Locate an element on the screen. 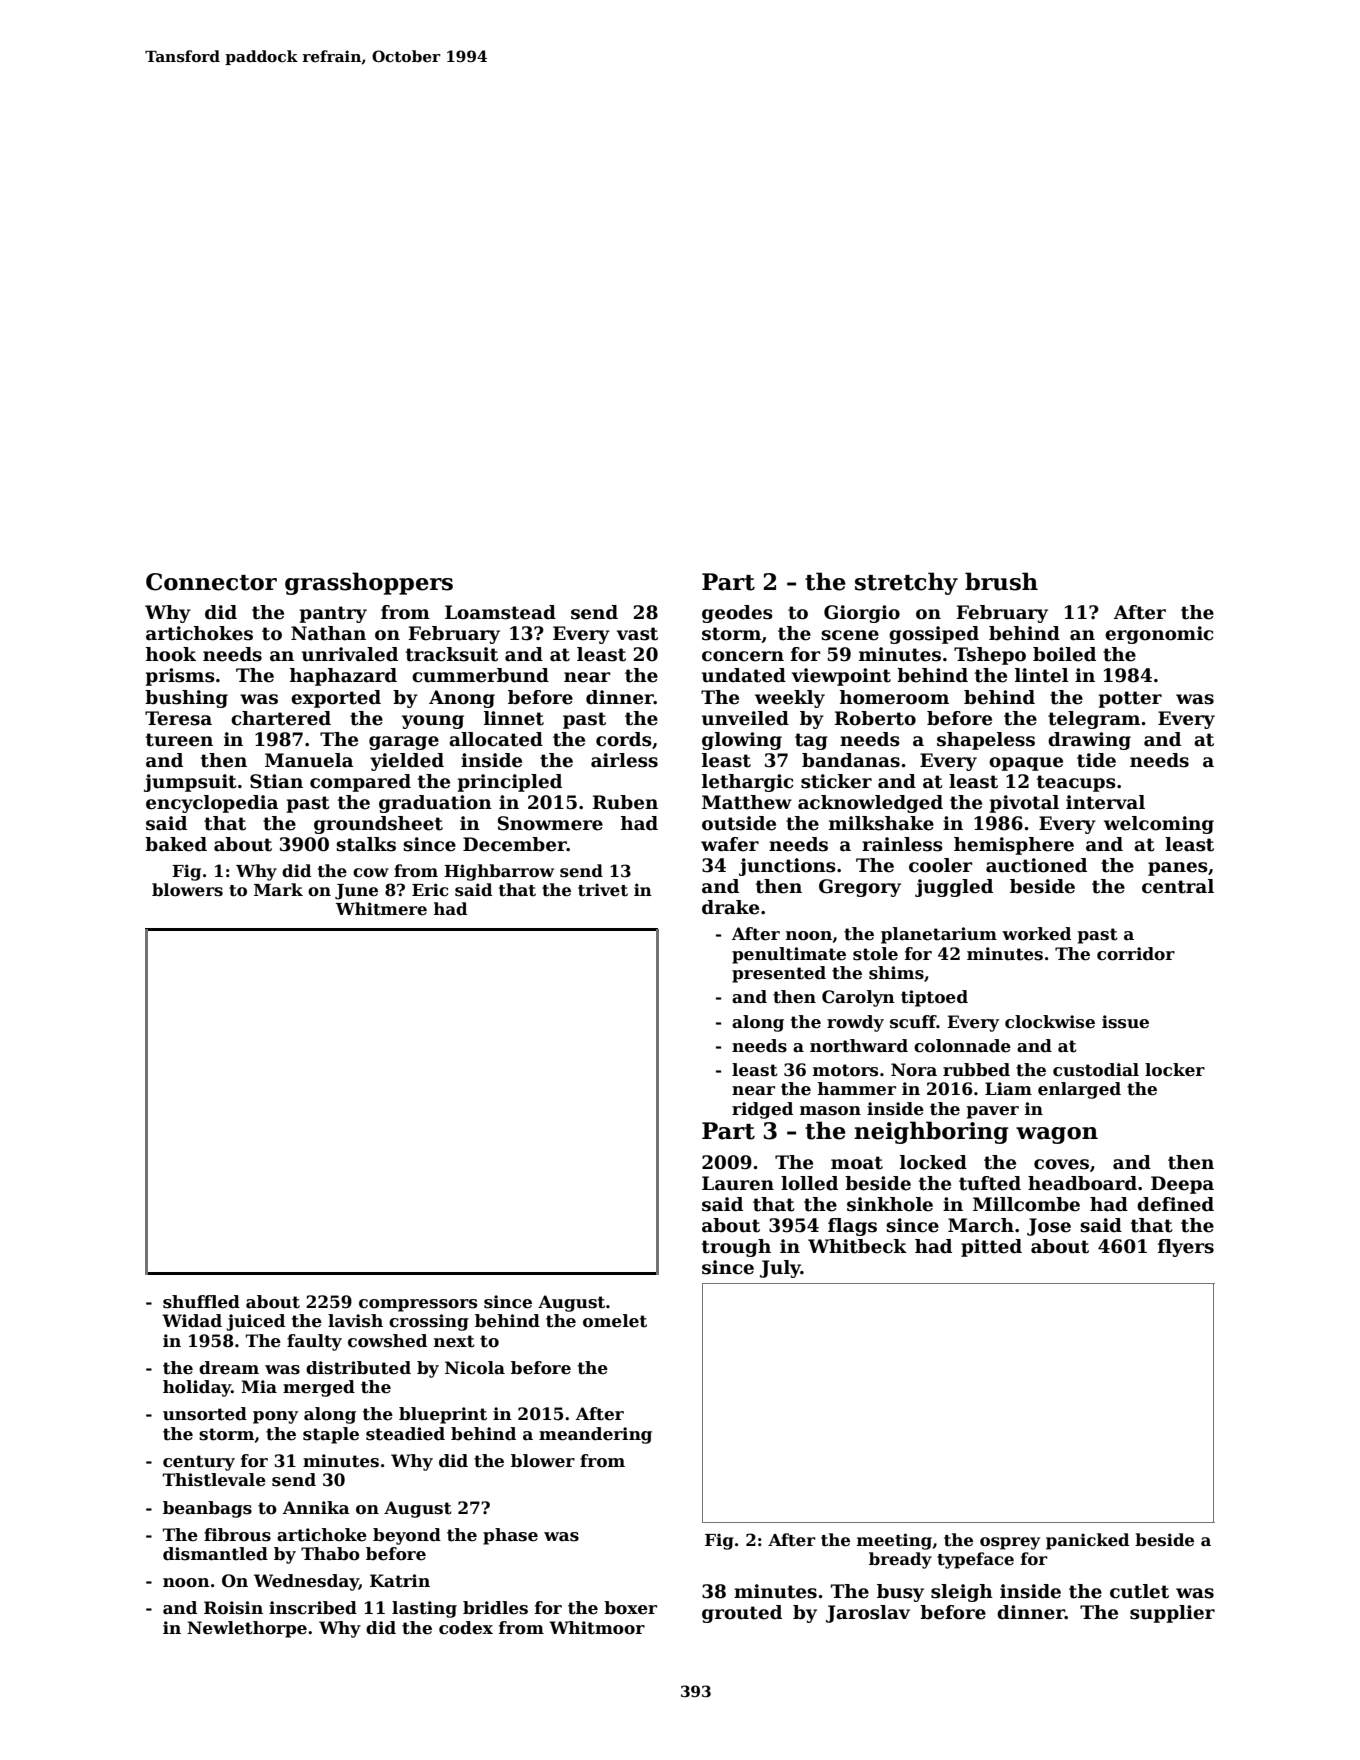 The width and height of the screenshot is (1360, 1760). dismantled is located at coordinates (215, 1554).
